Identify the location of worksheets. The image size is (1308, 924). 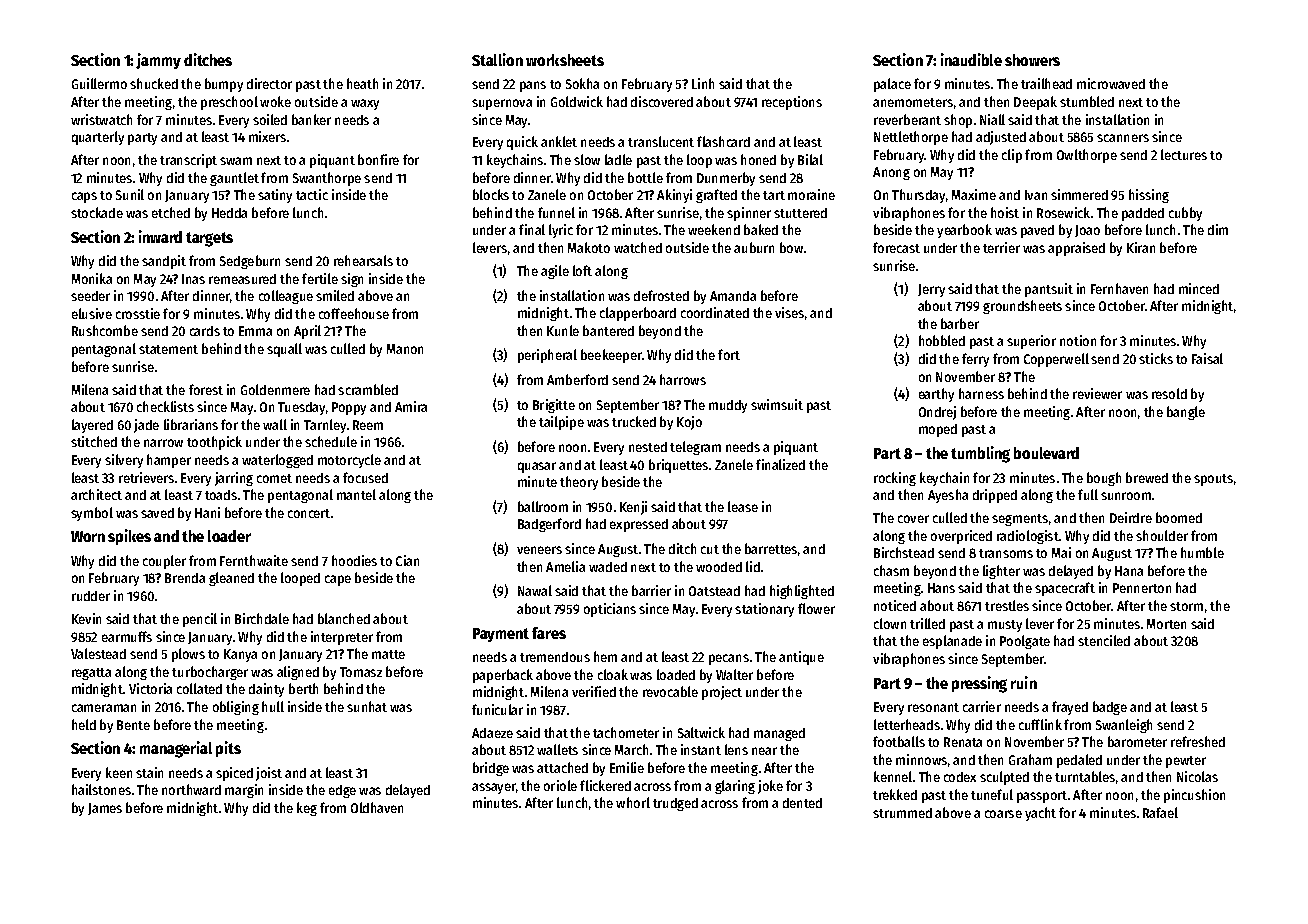
(565, 60).
